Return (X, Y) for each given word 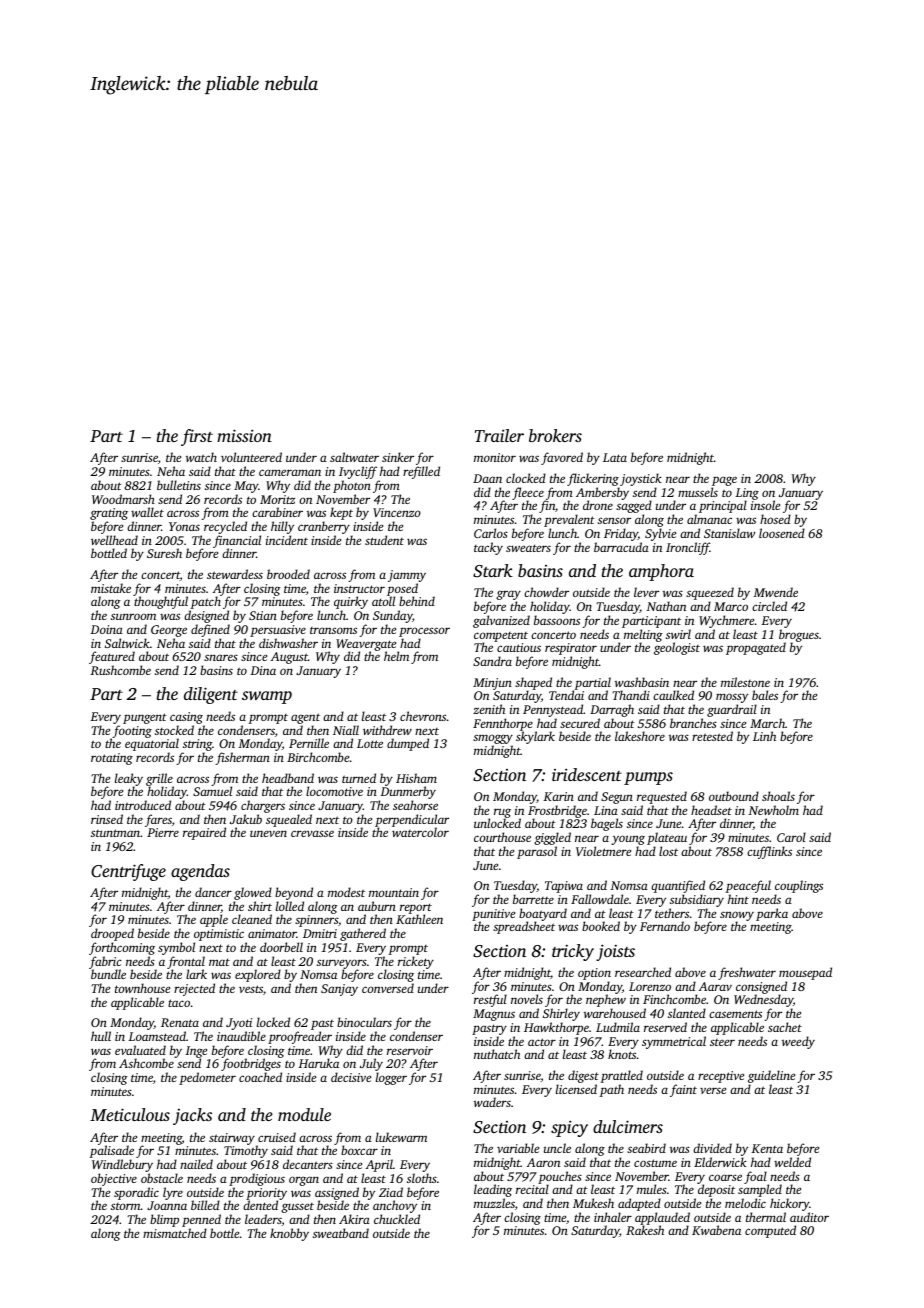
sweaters (528, 548)
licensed (576, 1089)
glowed (253, 893)
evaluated (140, 1050)
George (169, 631)
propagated (756, 648)
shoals (778, 796)
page (724, 481)
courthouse (502, 837)
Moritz (277, 499)
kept (341, 513)
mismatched (175, 1233)
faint (683, 1090)
